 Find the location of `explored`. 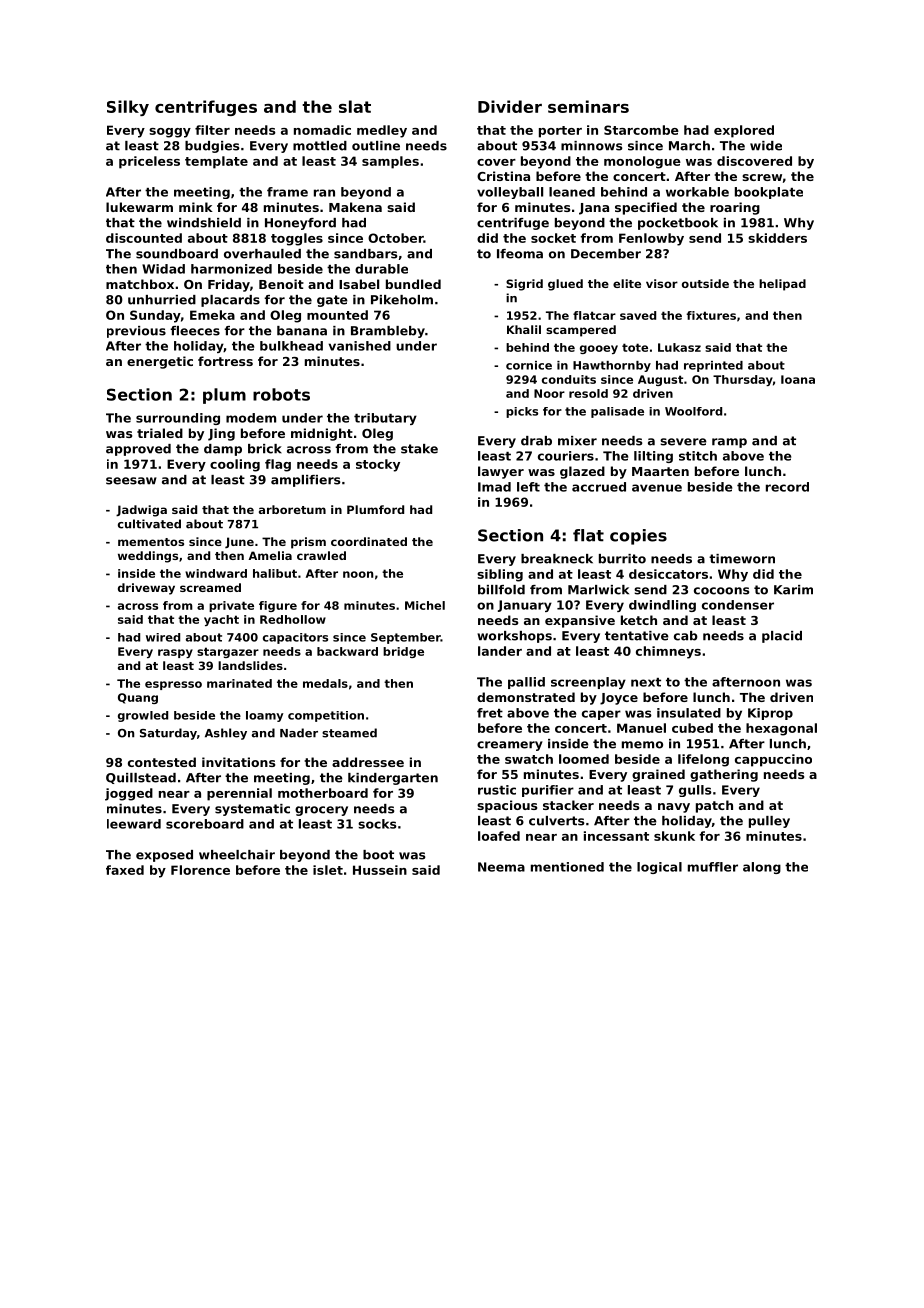

explored is located at coordinates (744, 131).
